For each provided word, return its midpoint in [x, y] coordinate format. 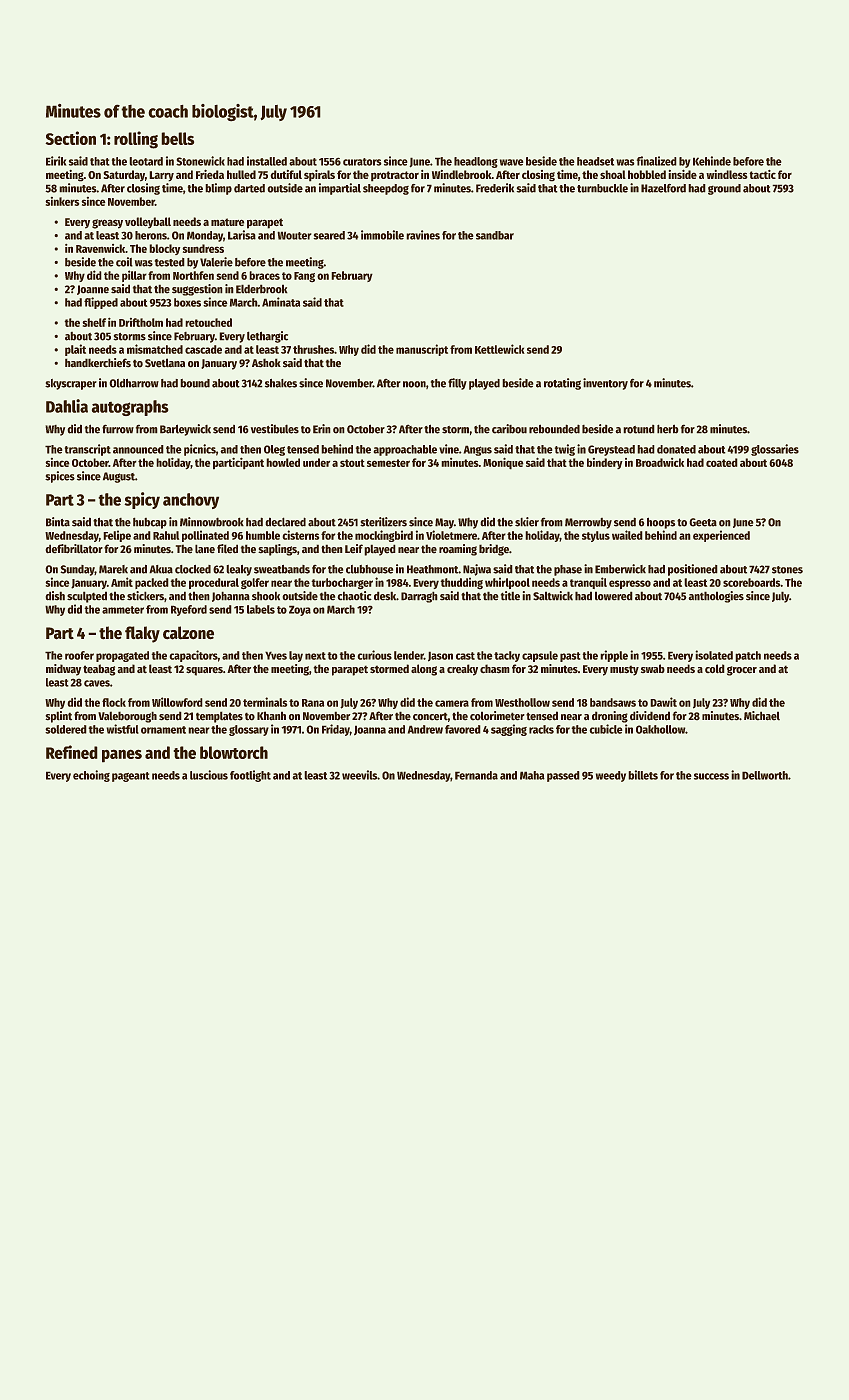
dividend [650, 716]
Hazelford [663, 188]
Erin [322, 429]
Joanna [370, 730]
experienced [721, 536]
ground [724, 189]
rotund [639, 429]
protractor [395, 176]
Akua [161, 569]
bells [177, 138]
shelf [94, 322]
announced [138, 449]
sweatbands [282, 569]
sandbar [495, 235]
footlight [250, 776]
